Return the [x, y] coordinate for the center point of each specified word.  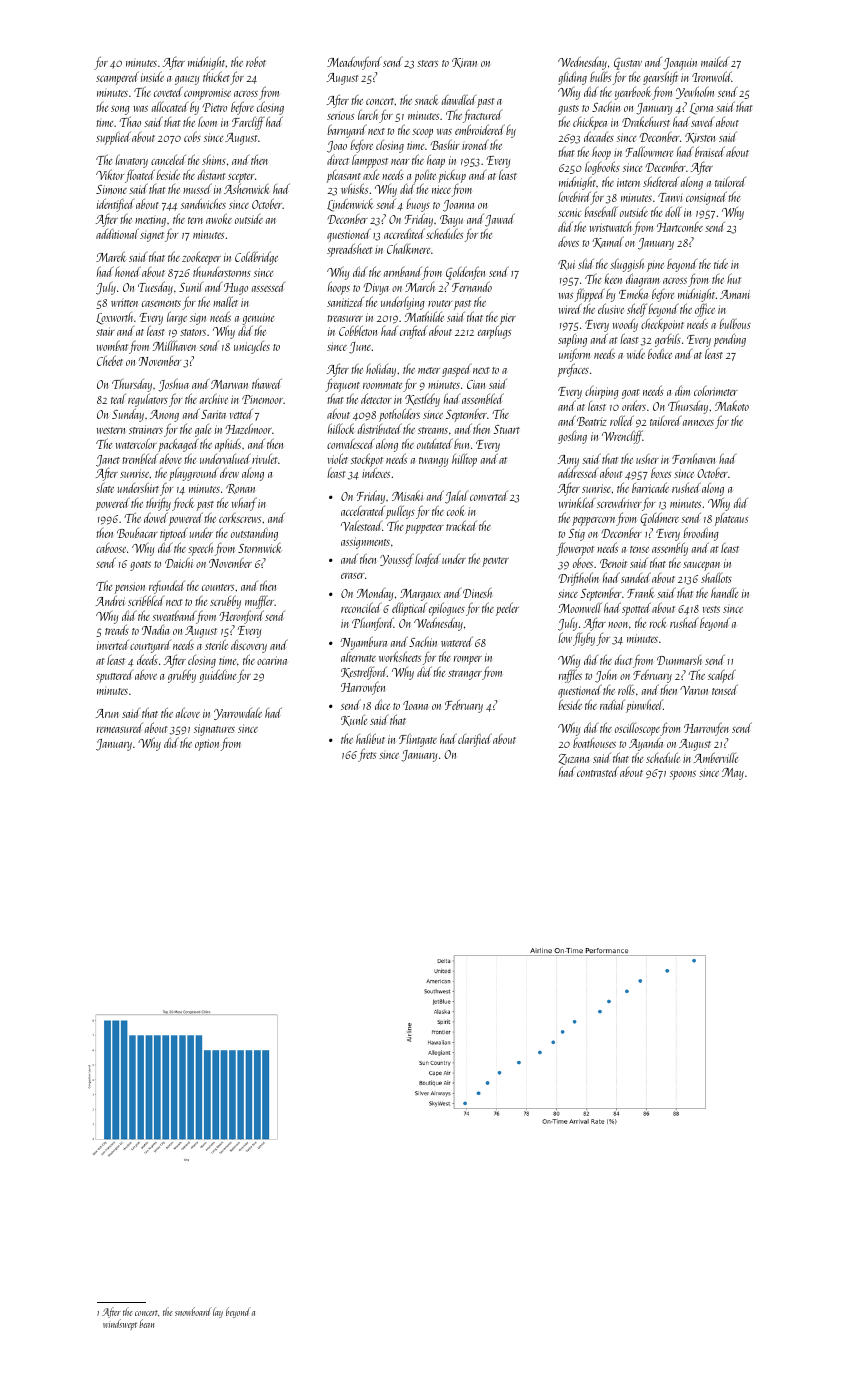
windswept [120, 1324]
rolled [622, 420]
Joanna [458, 206]
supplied [113, 138]
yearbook [633, 93]
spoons [683, 775]
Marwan [229, 384]
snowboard [193, 1311]
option [207, 745]
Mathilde [424, 316]
